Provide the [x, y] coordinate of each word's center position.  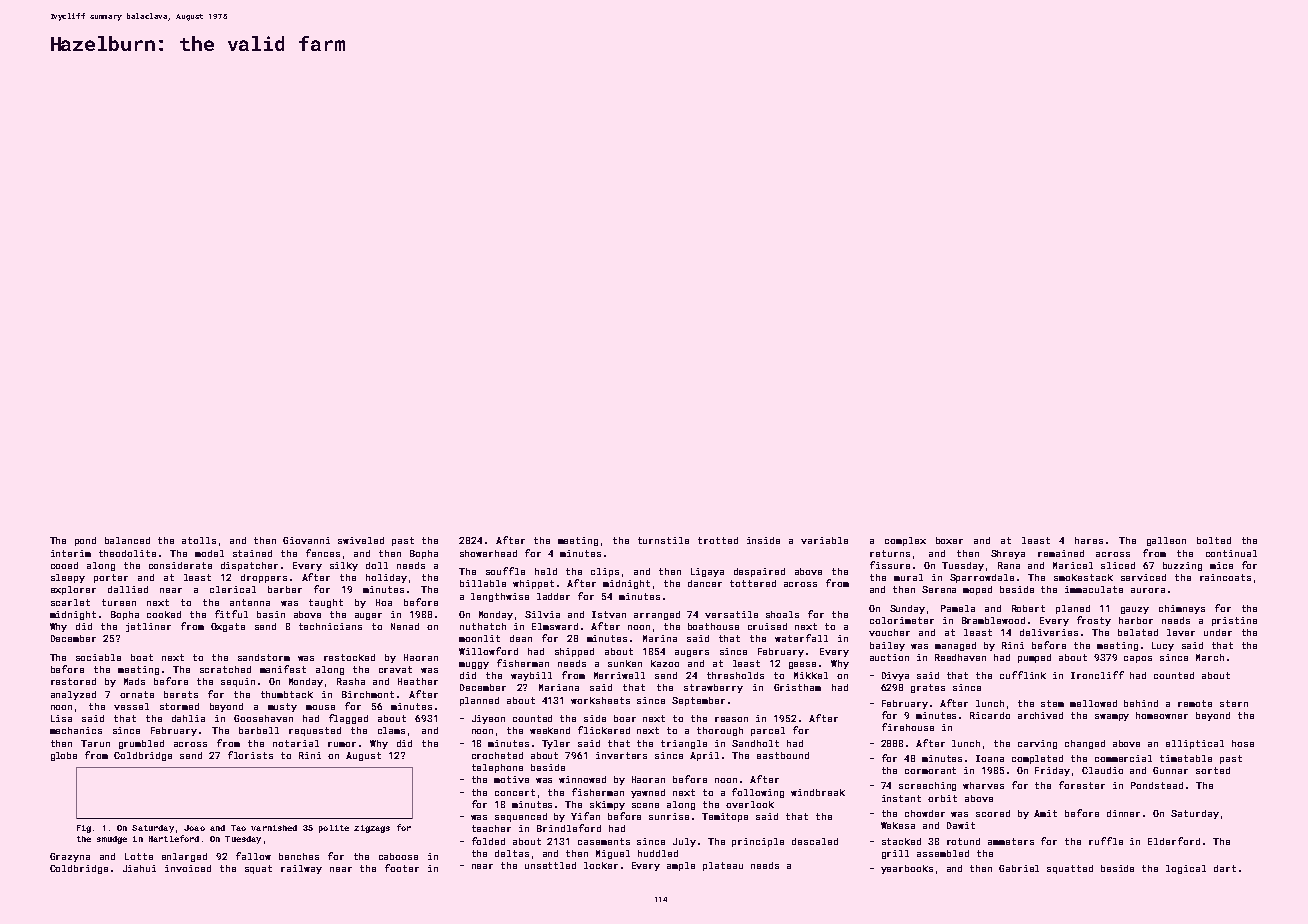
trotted [718, 540]
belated [1138, 632]
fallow [253, 856]
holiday [386, 578]
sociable [98, 657]
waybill [531, 676]
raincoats [1225, 577]
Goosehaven [263, 718]
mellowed [1093, 703]
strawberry [713, 688]
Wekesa [898, 825]
